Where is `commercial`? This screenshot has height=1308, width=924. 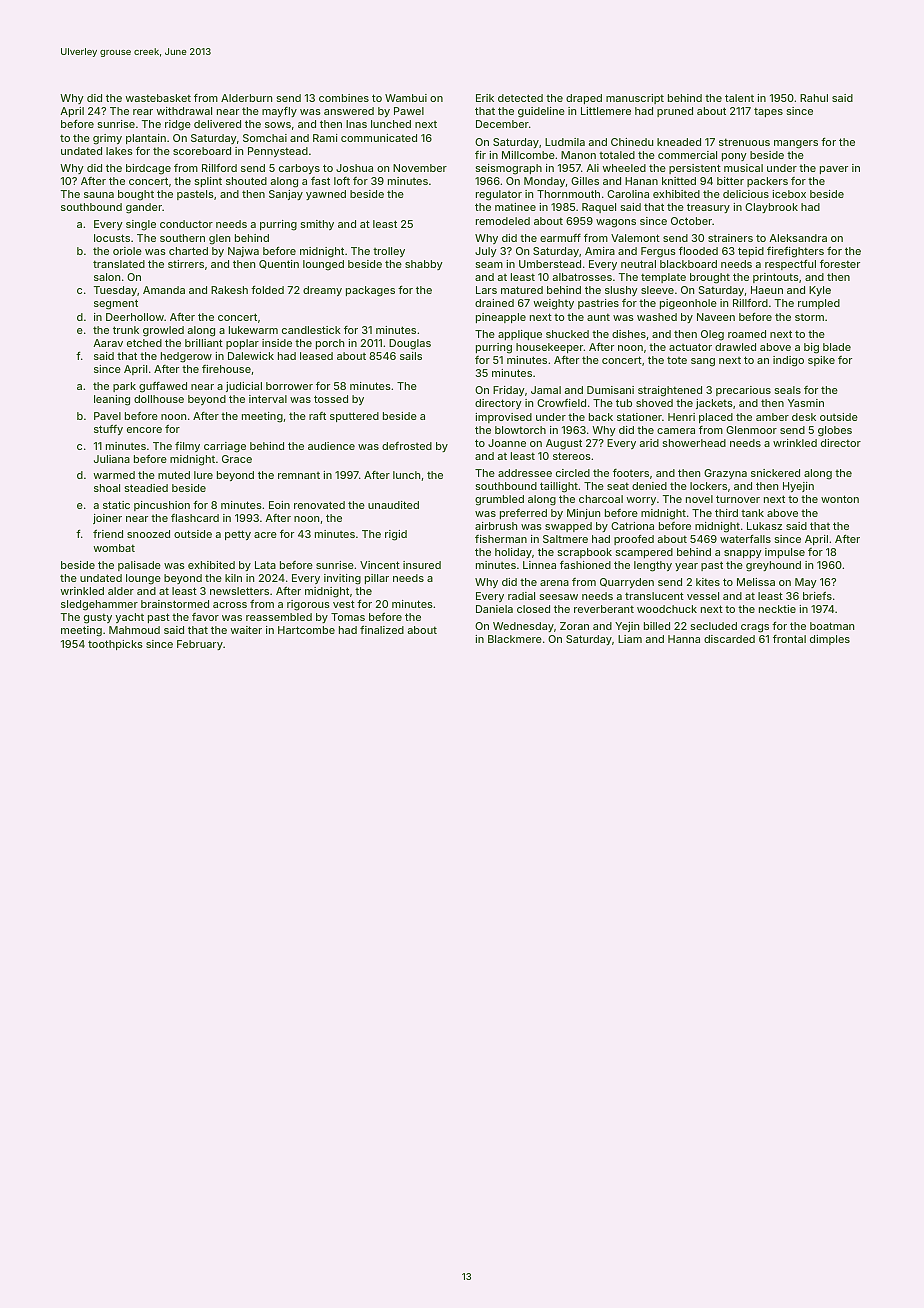 commercial is located at coordinates (687, 155).
